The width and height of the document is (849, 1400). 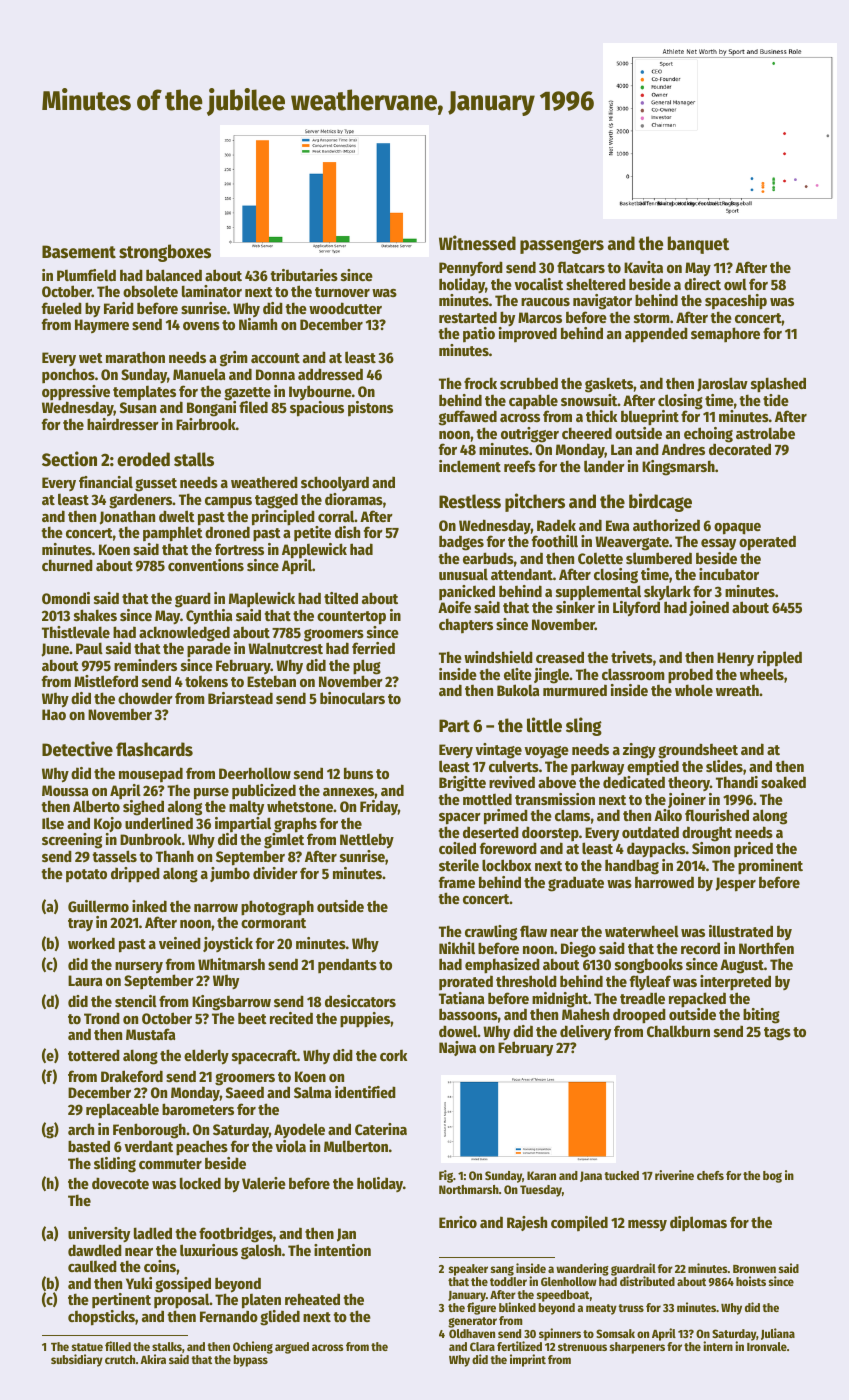 What do you see at coordinates (330, 374) in the document?
I see `addressed` at bounding box center [330, 374].
